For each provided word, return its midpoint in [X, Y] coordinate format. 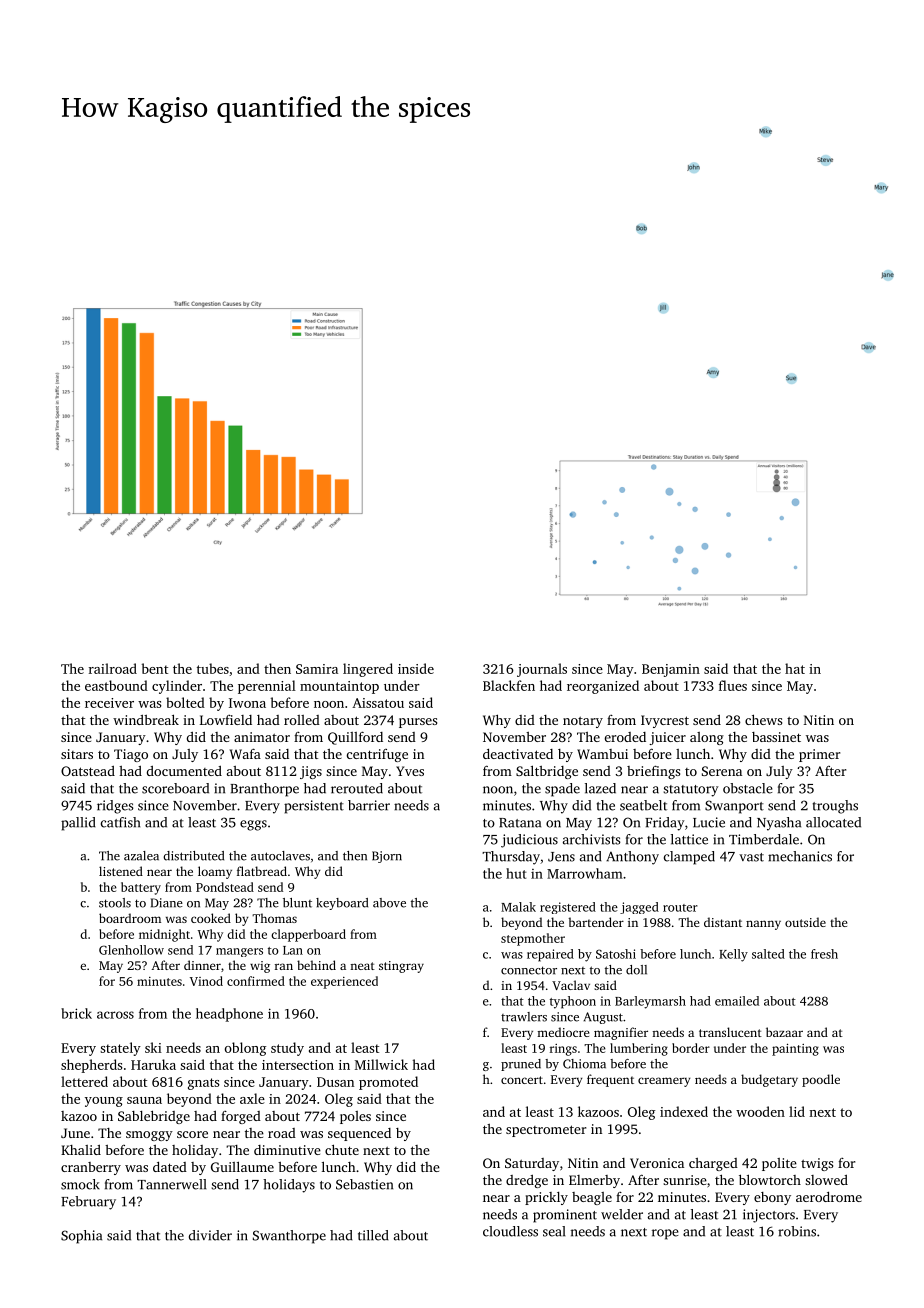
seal [554, 1231]
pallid [78, 824]
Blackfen [509, 685]
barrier [369, 805]
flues [733, 685]
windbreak [146, 719]
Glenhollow [131, 950]
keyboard [342, 904]
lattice [689, 839]
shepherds [92, 1066]
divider [210, 1235]
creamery [664, 1082]
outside [805, 922]
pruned [521, 1065]
